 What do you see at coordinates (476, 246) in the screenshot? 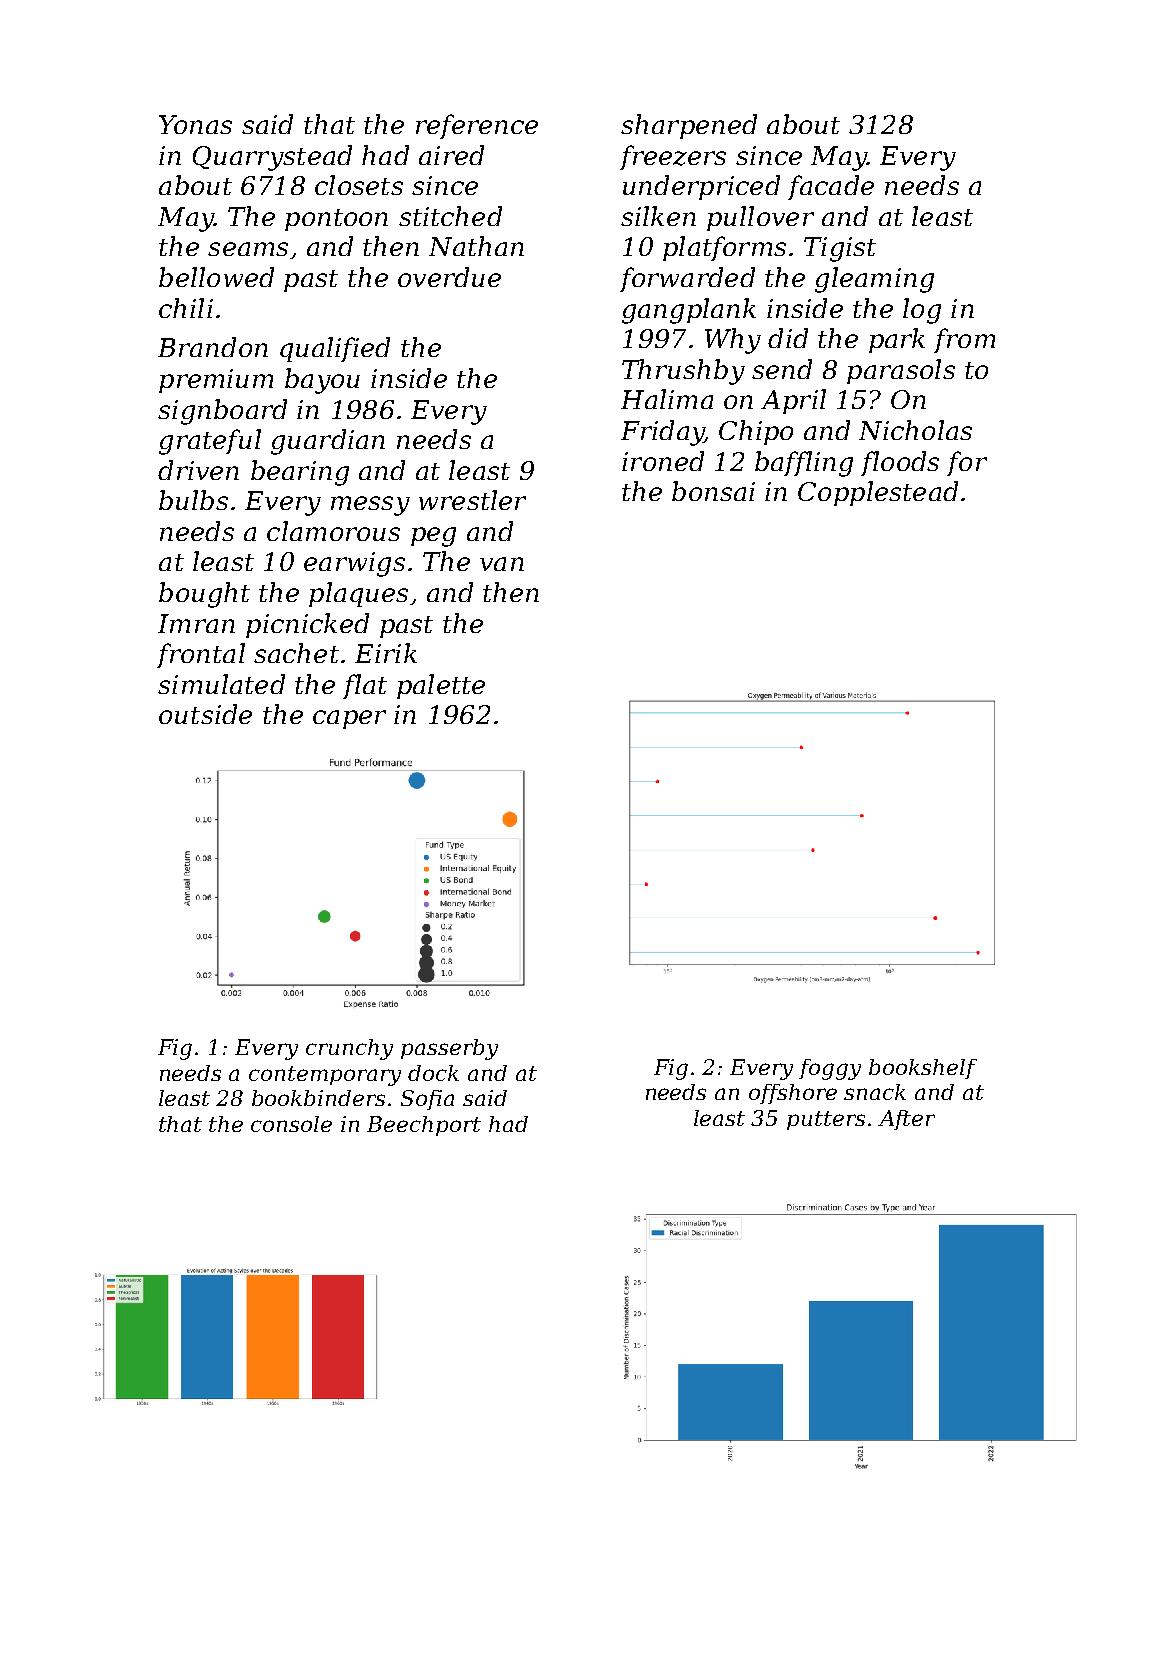
I see `Nathan` at bounding box center [476, 246].
